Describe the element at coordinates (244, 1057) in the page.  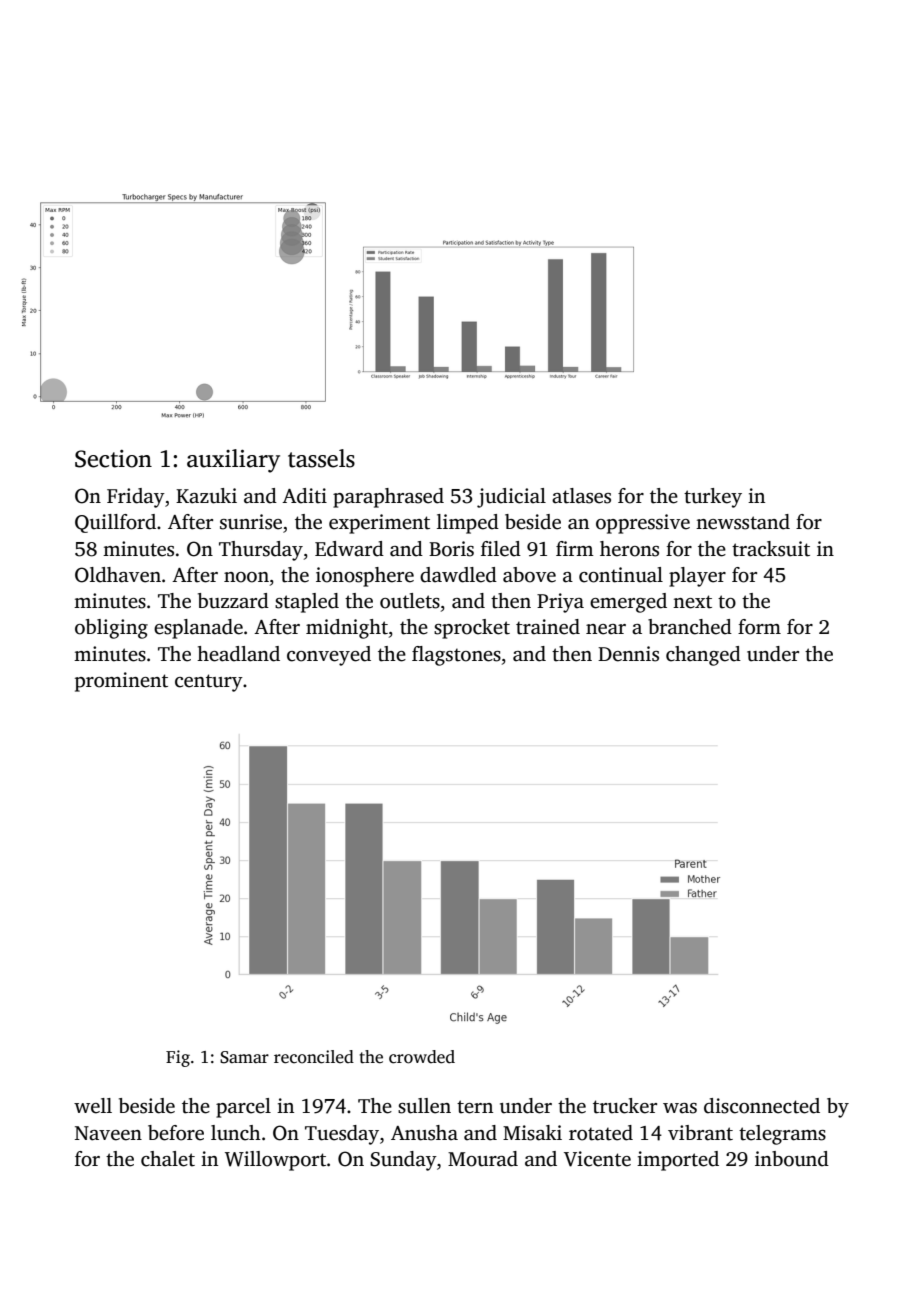
I see `Samar` at that location.
